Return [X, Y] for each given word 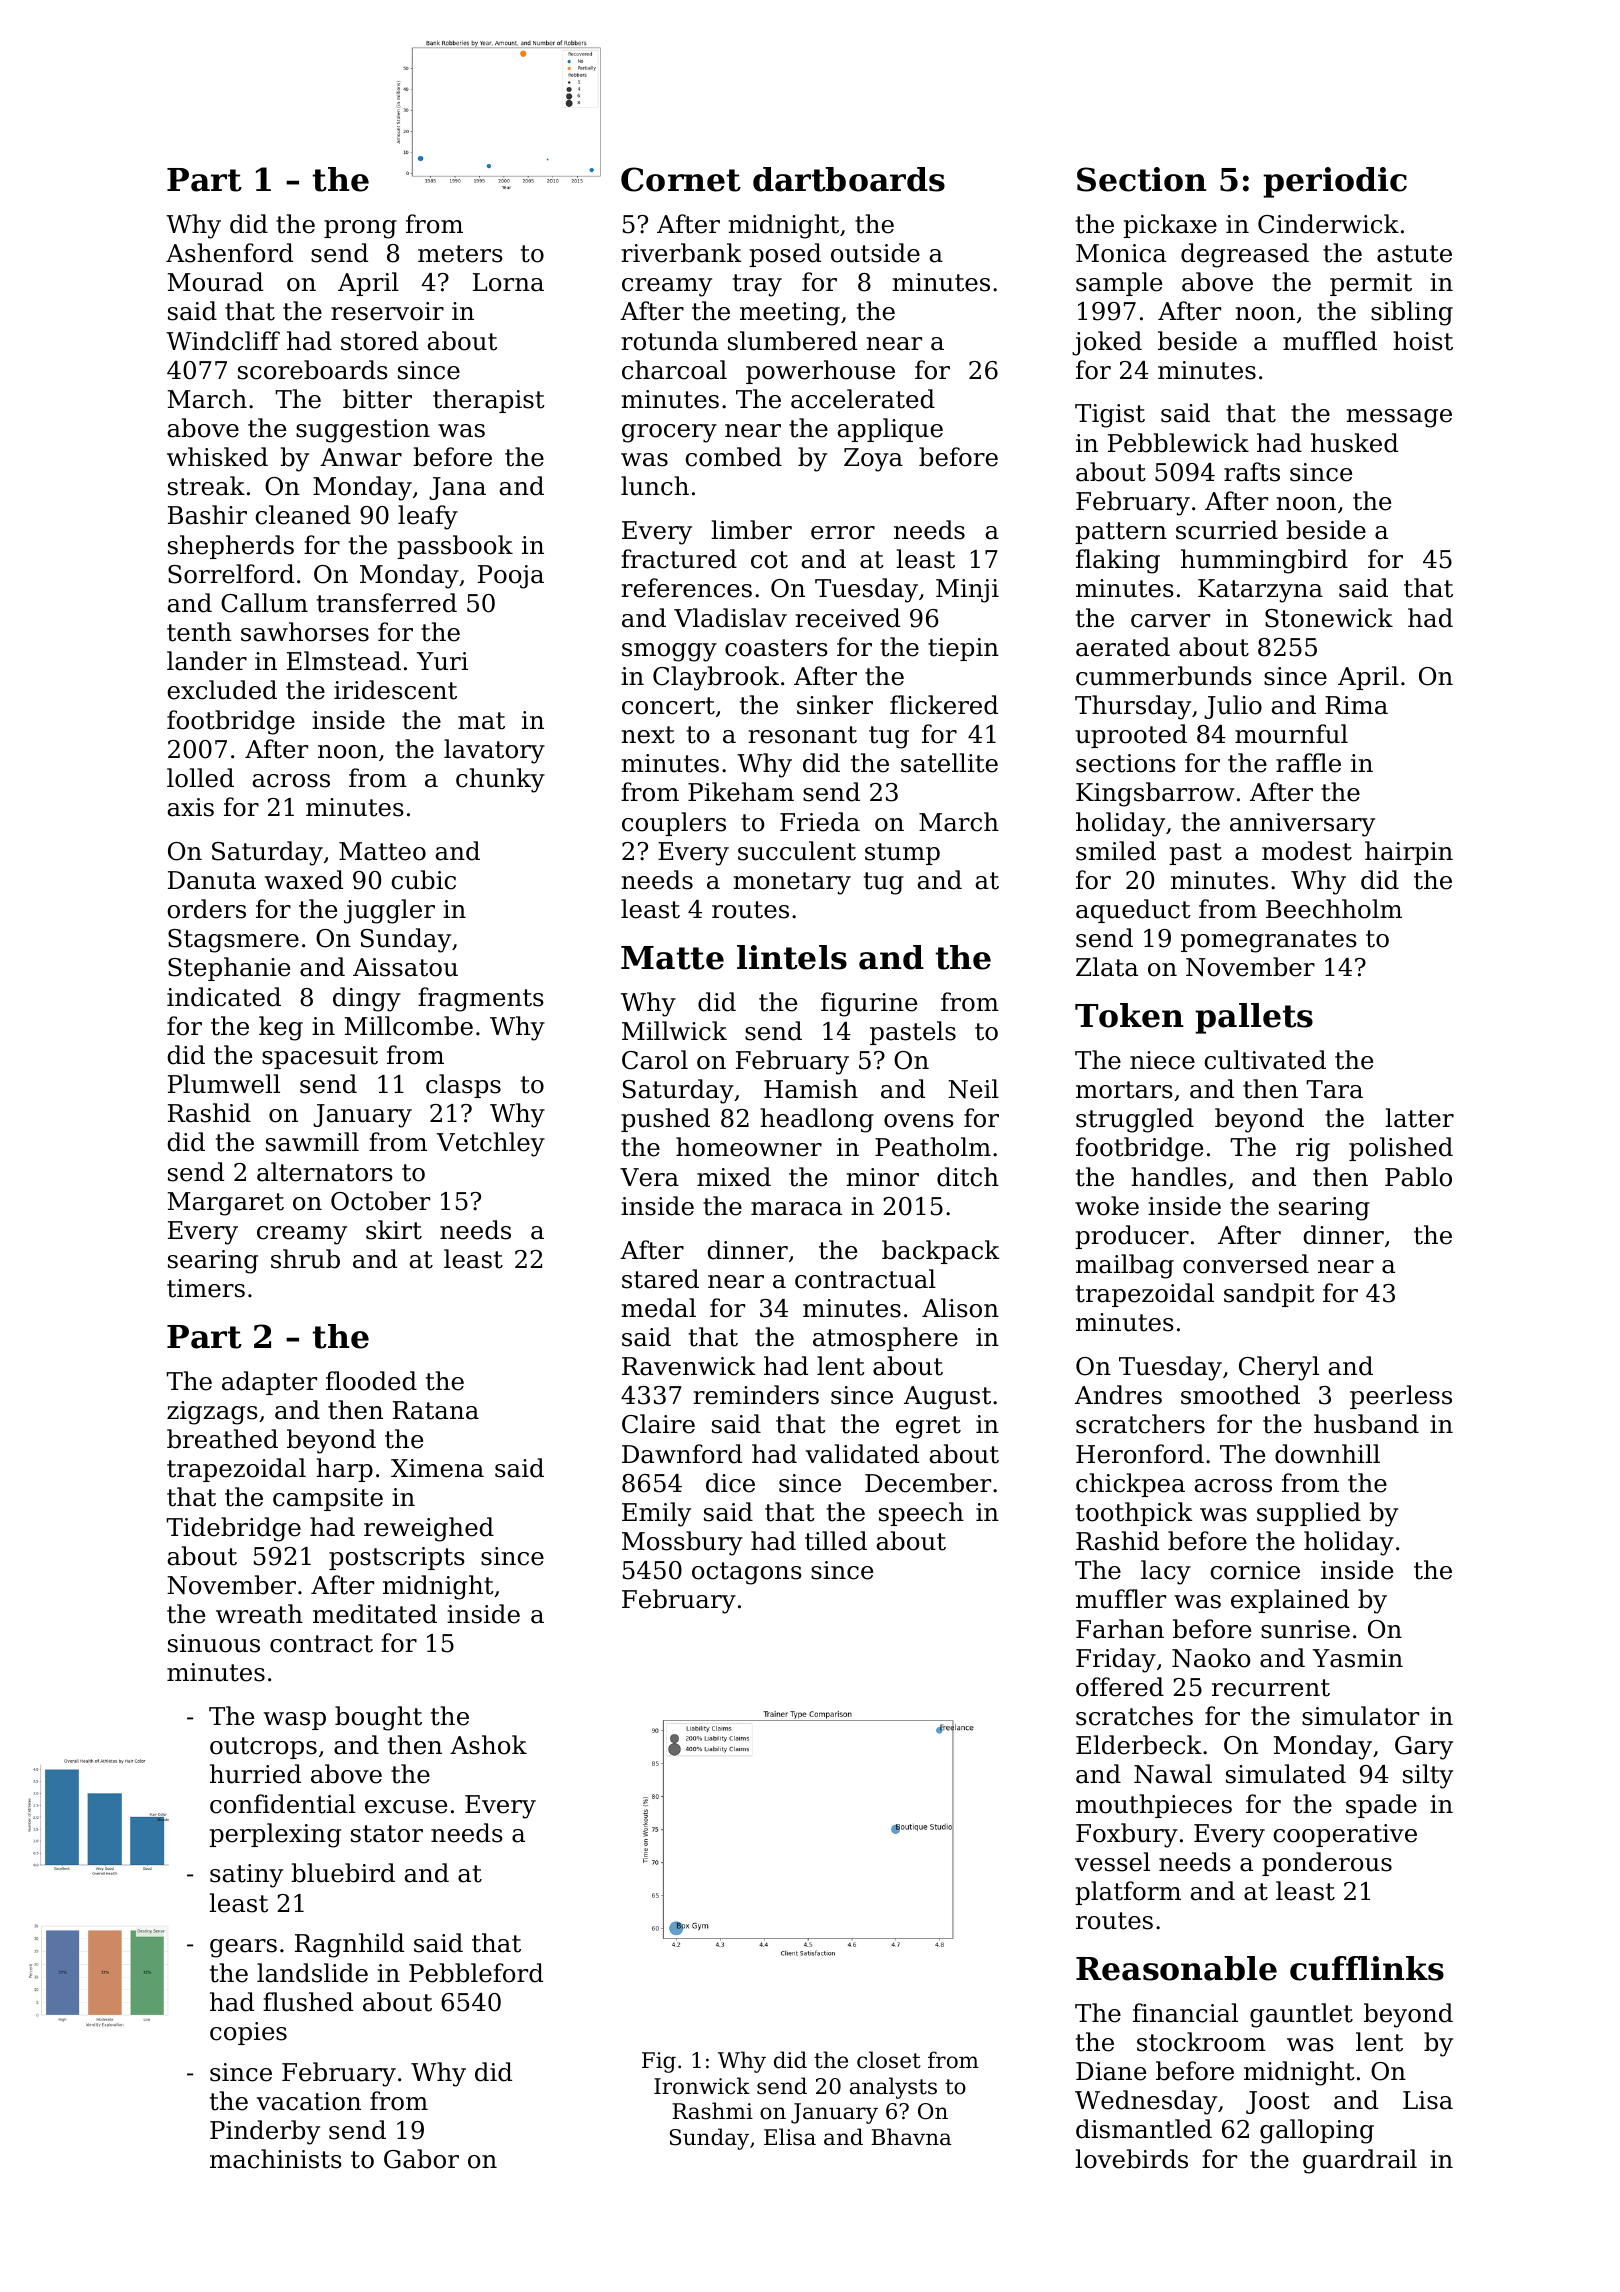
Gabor [421, 2159]
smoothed [1240, 1395]
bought [378, 1718]
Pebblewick [1178, 443]
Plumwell [224, 1084]
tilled [836, 1541]
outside [875, 253]
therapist [489, 401]
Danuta [212, 880]
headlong [817, 1120]
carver [1170, 621]
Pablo [1418, 1177]
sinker [835, 705]
